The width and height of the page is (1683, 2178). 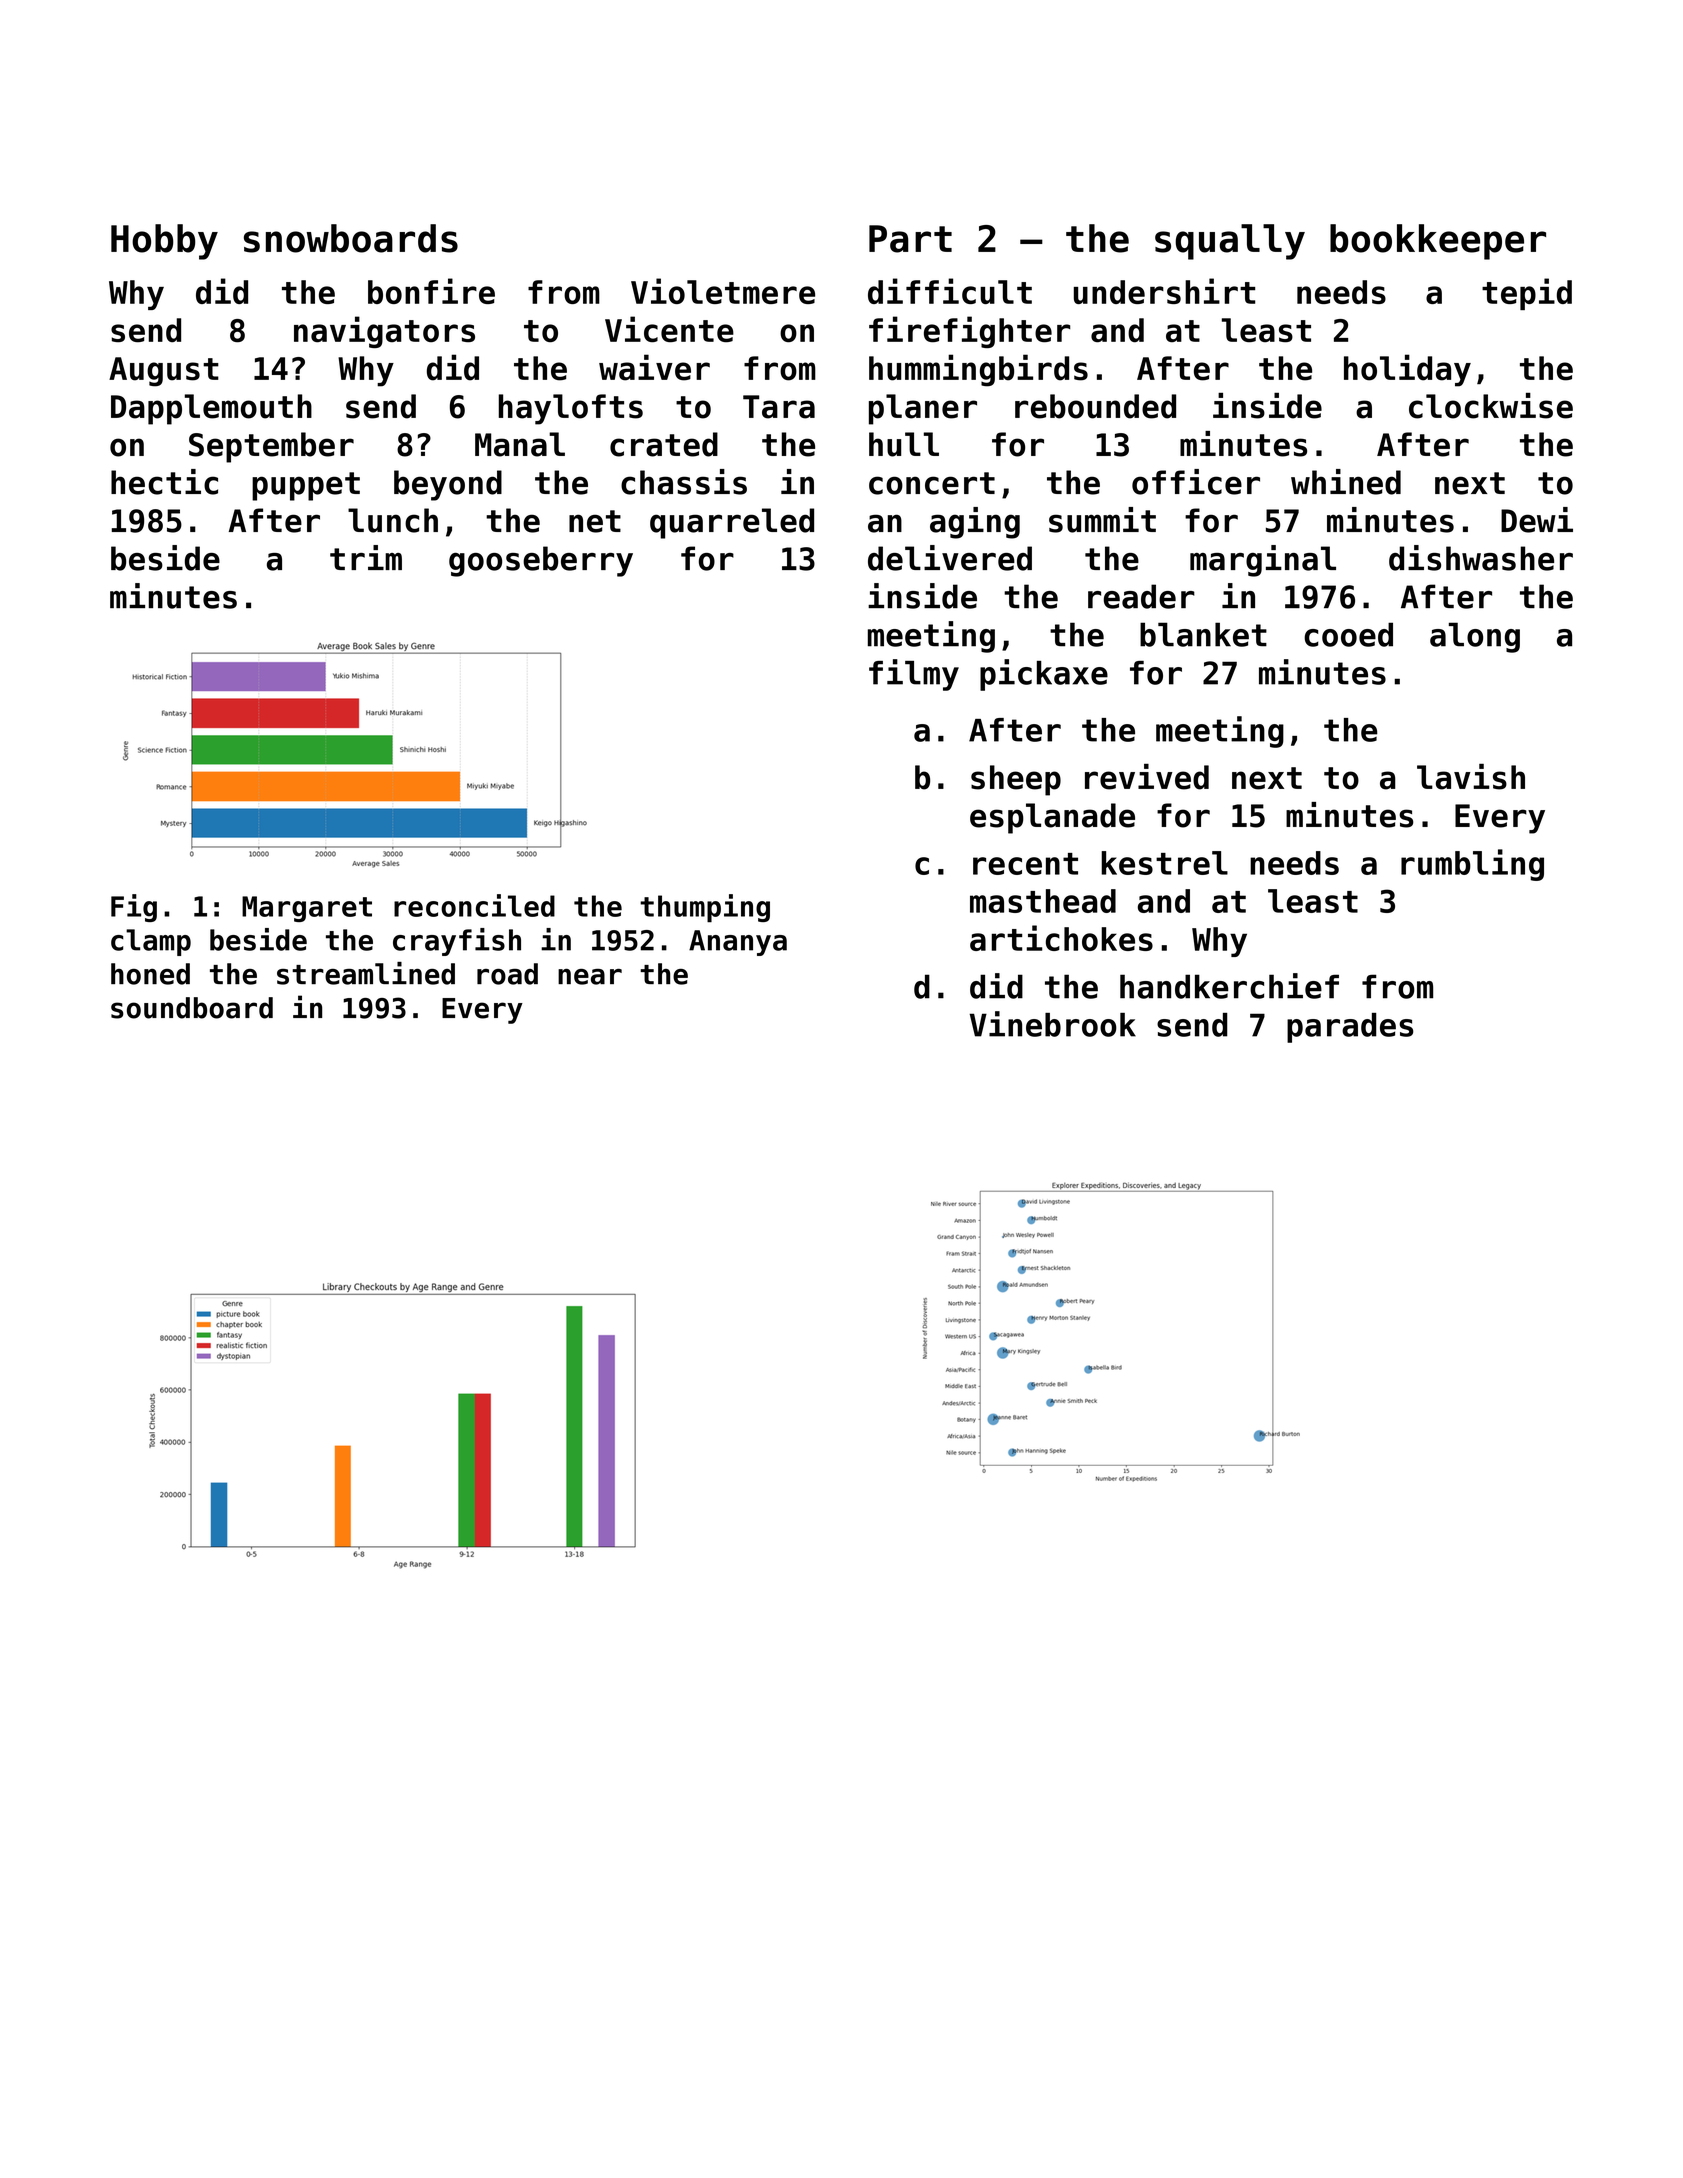 What do you see at coordinates (1407, 370) in the page?
I see `holiday` at bounding box center [1407, 370].
